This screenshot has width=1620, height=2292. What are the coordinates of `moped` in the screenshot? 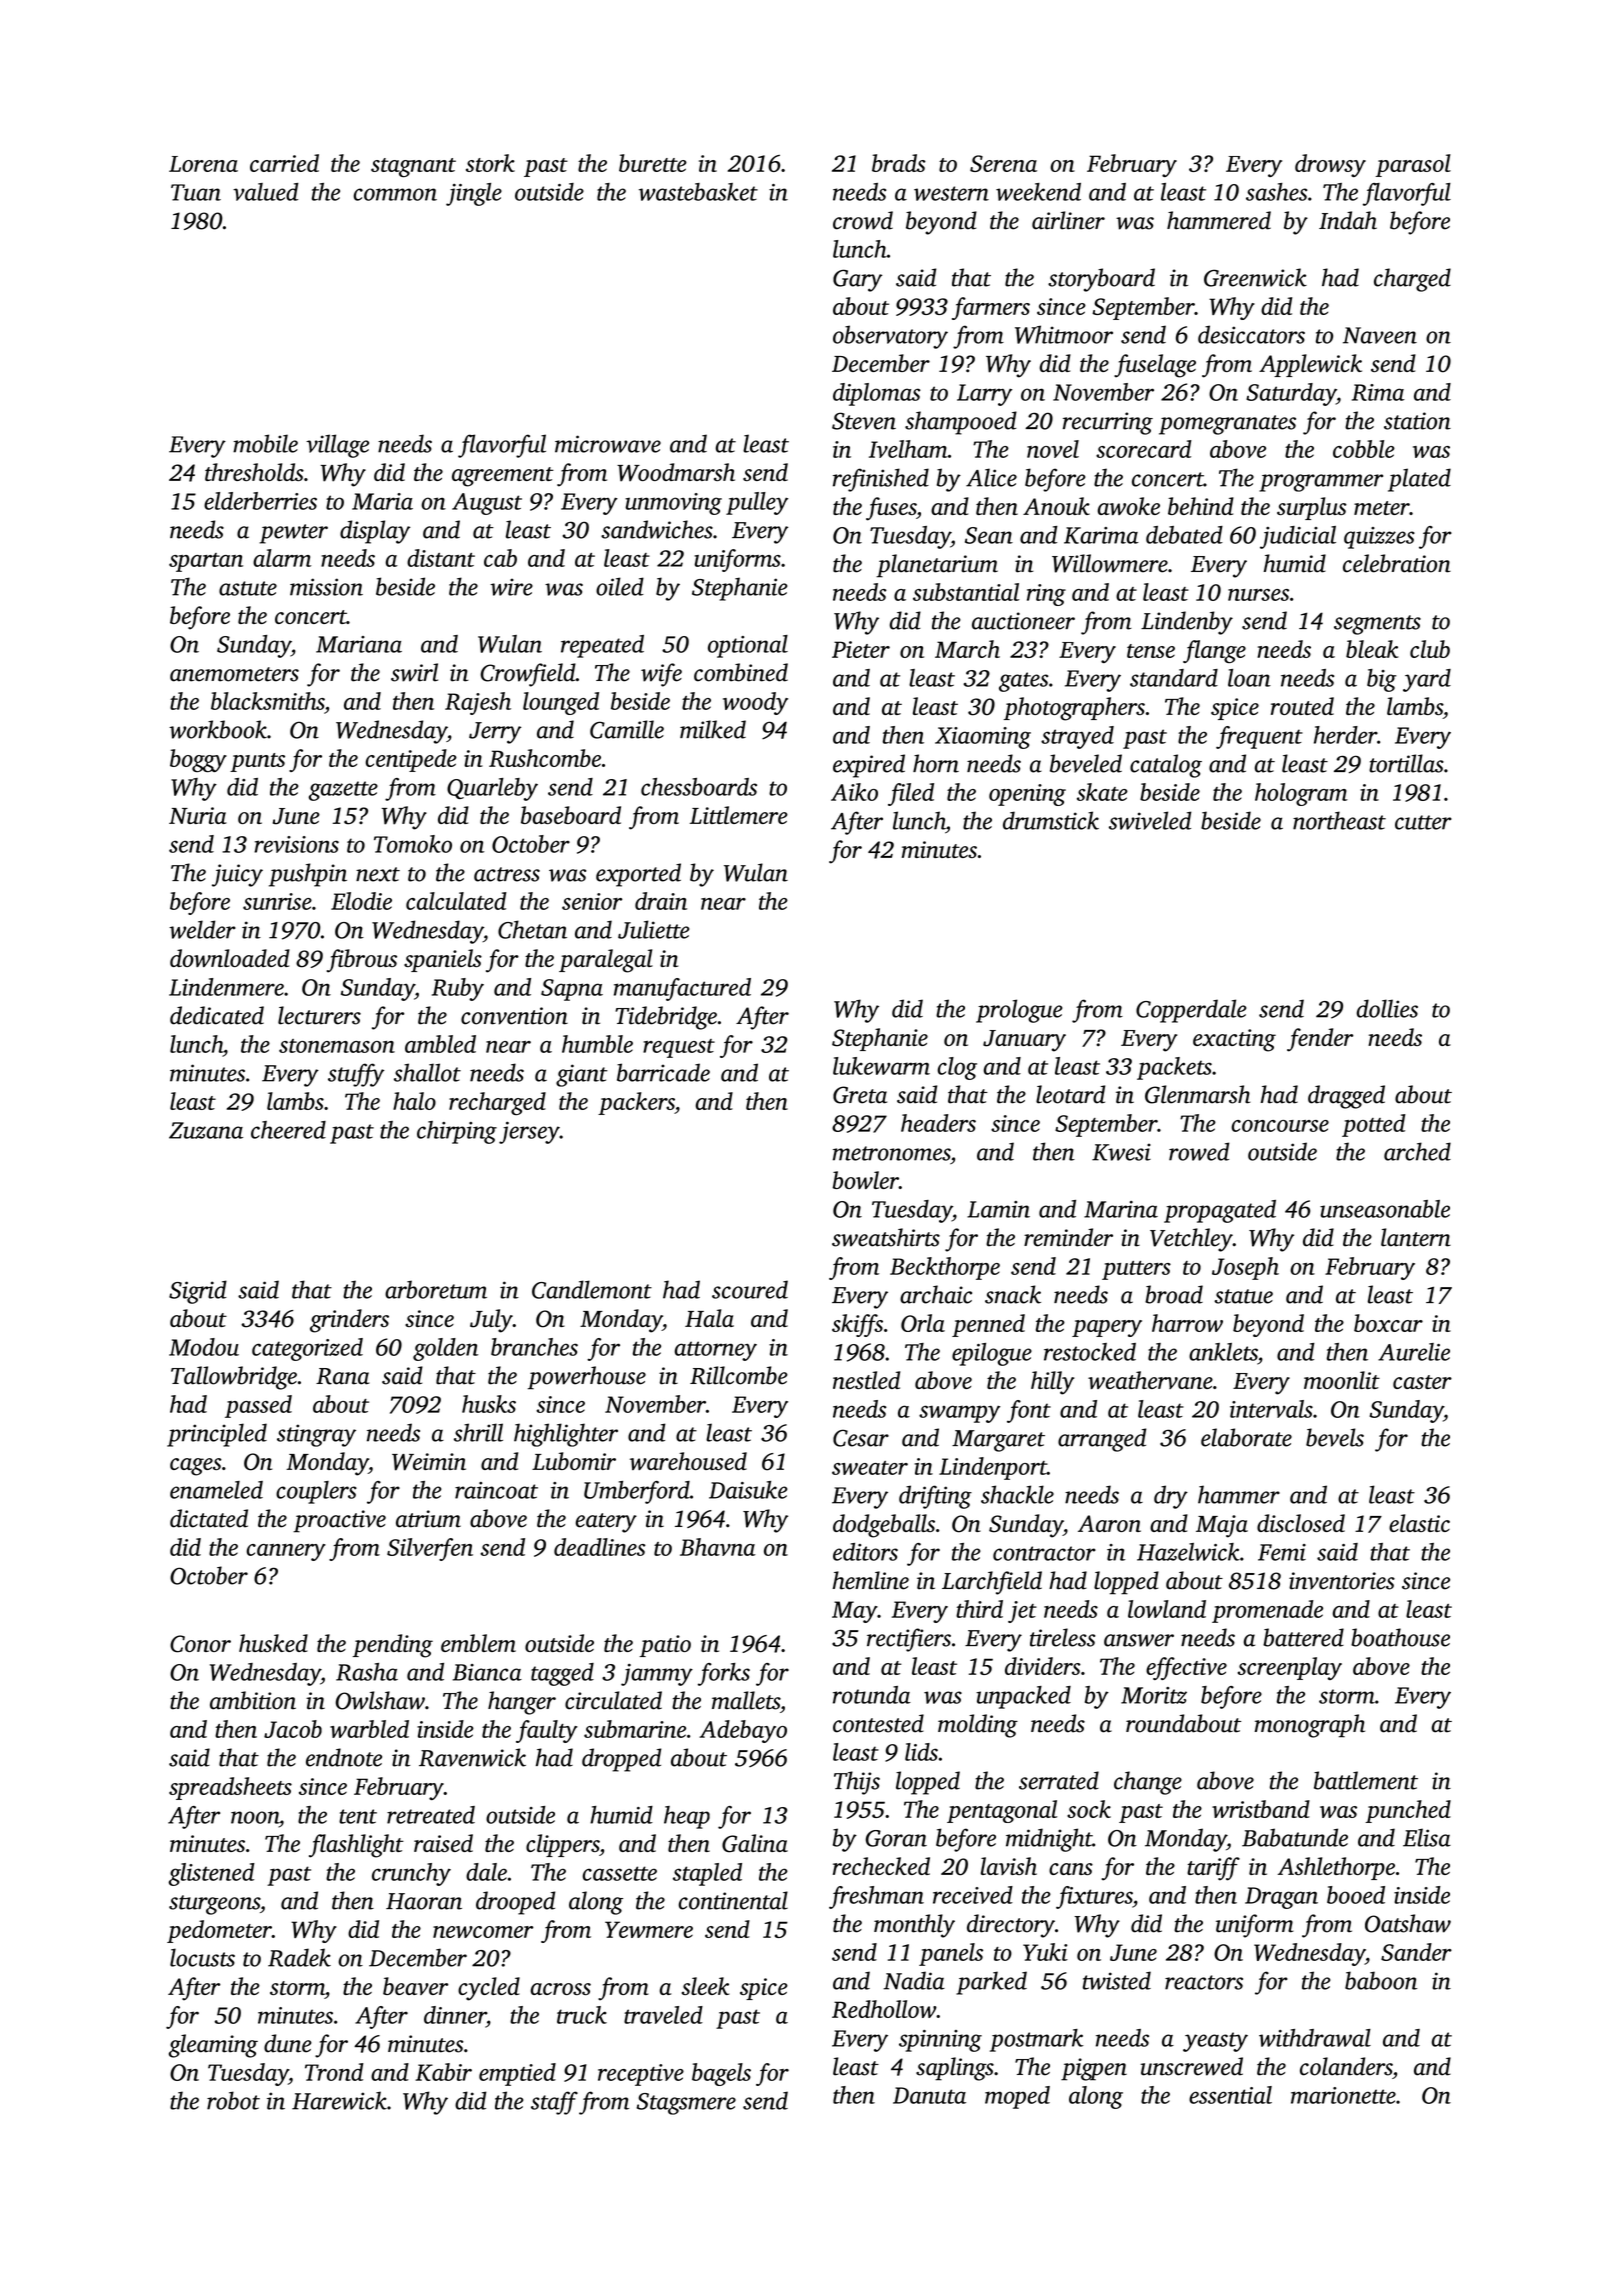 It's located at (1017, 2097).
